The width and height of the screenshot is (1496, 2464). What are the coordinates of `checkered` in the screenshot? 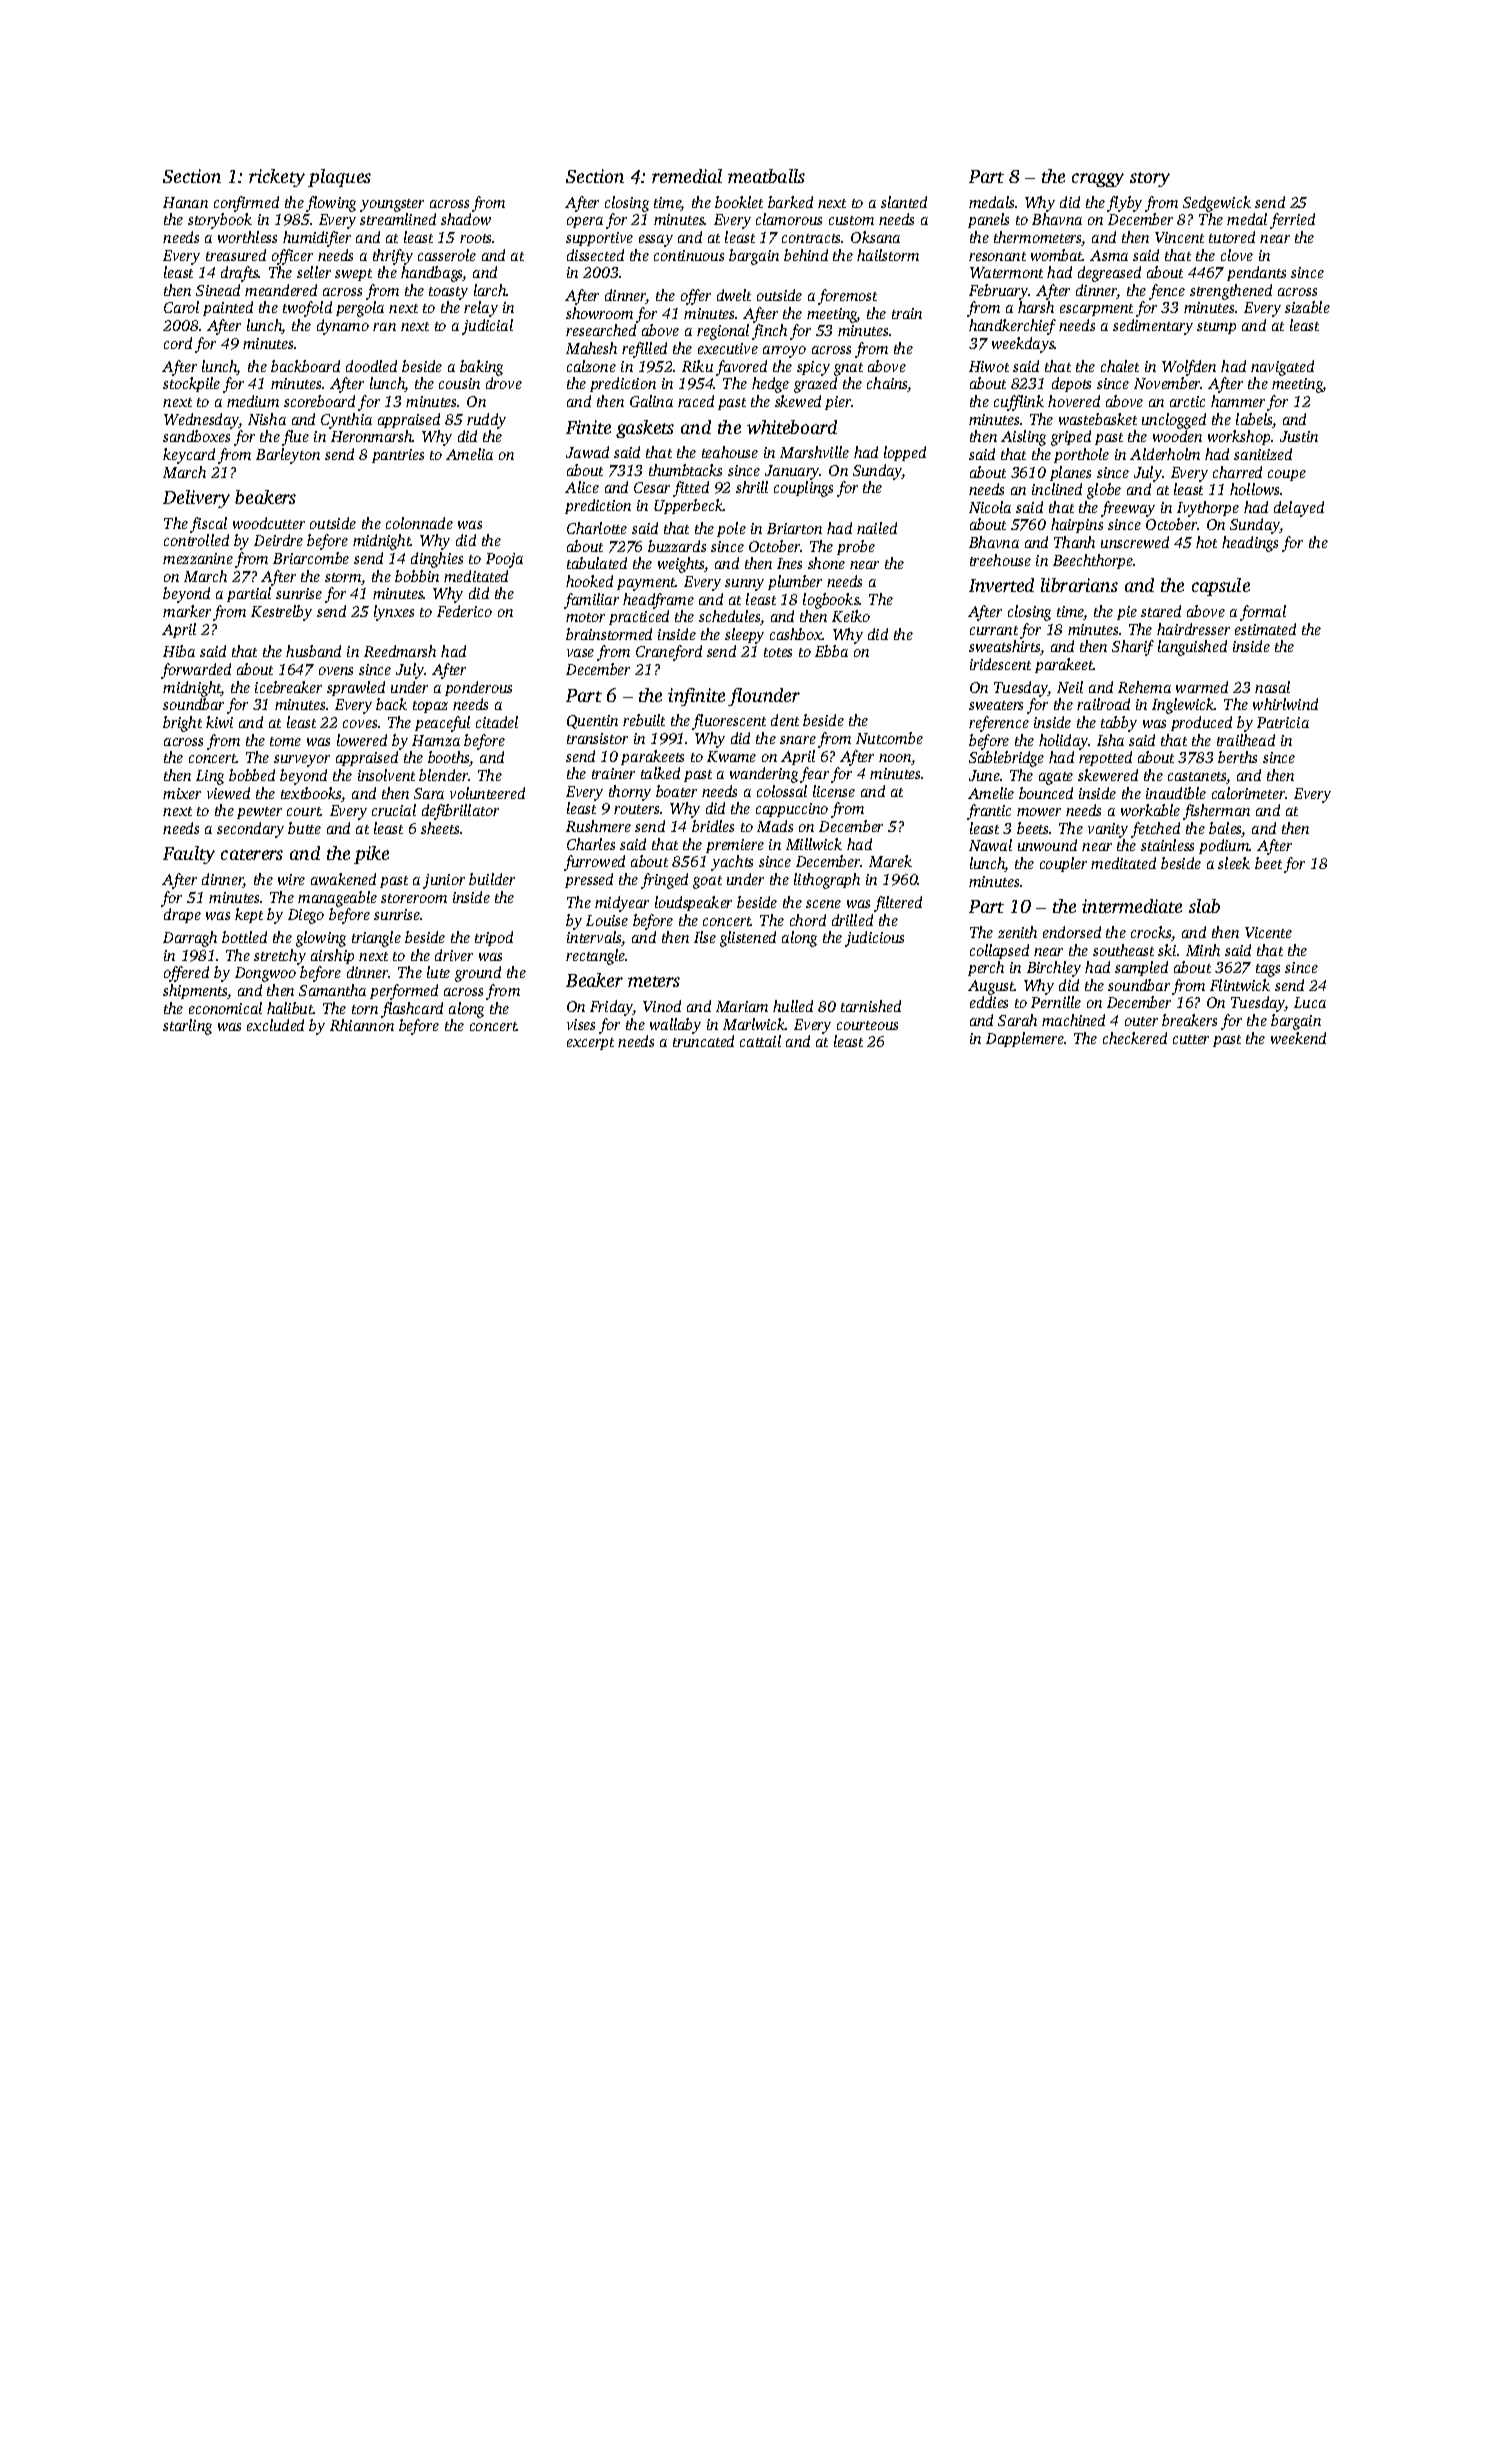 It's located at (1135, 1038).
